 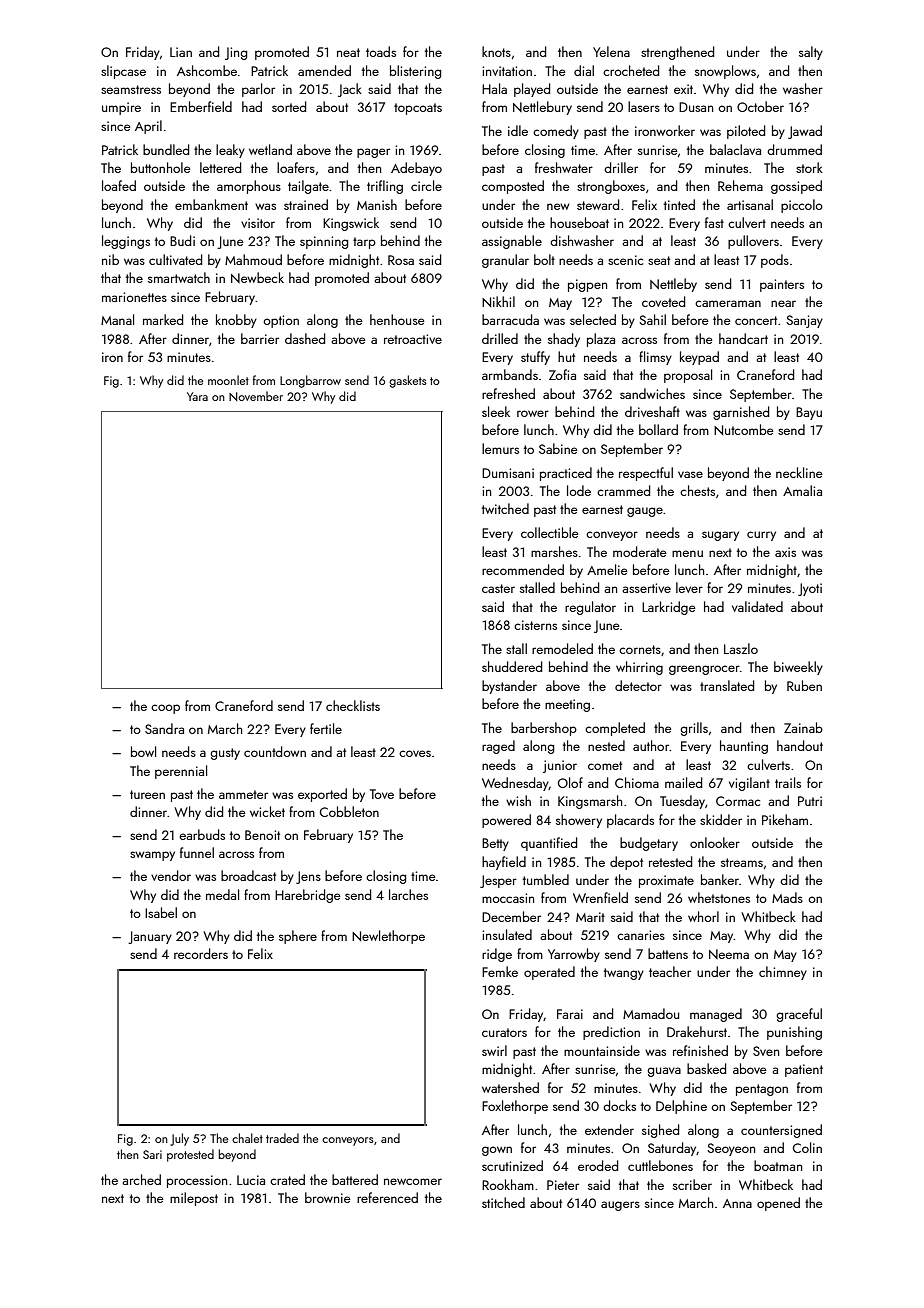 I want to click on docks, so click(x=619, y=1105).
